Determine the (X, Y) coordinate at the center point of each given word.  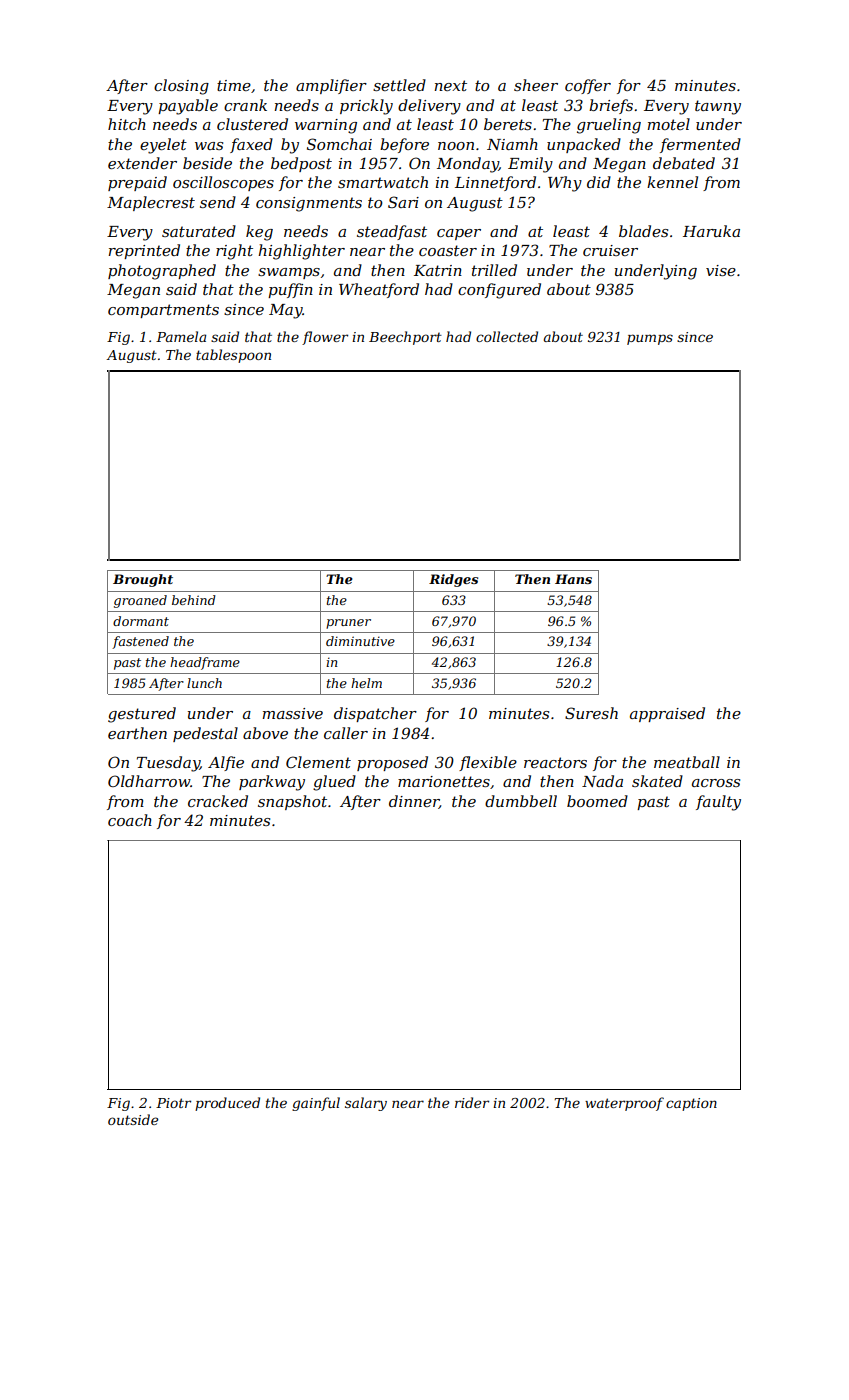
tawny (718, 107)
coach (130, 820)
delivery (429, 107)
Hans (573, 579)
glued (334, 783)
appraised (667, 714)
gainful (316, 1104)
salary (366, 1104)
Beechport (405, 338)
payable (188, 107)
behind (194, 600)
